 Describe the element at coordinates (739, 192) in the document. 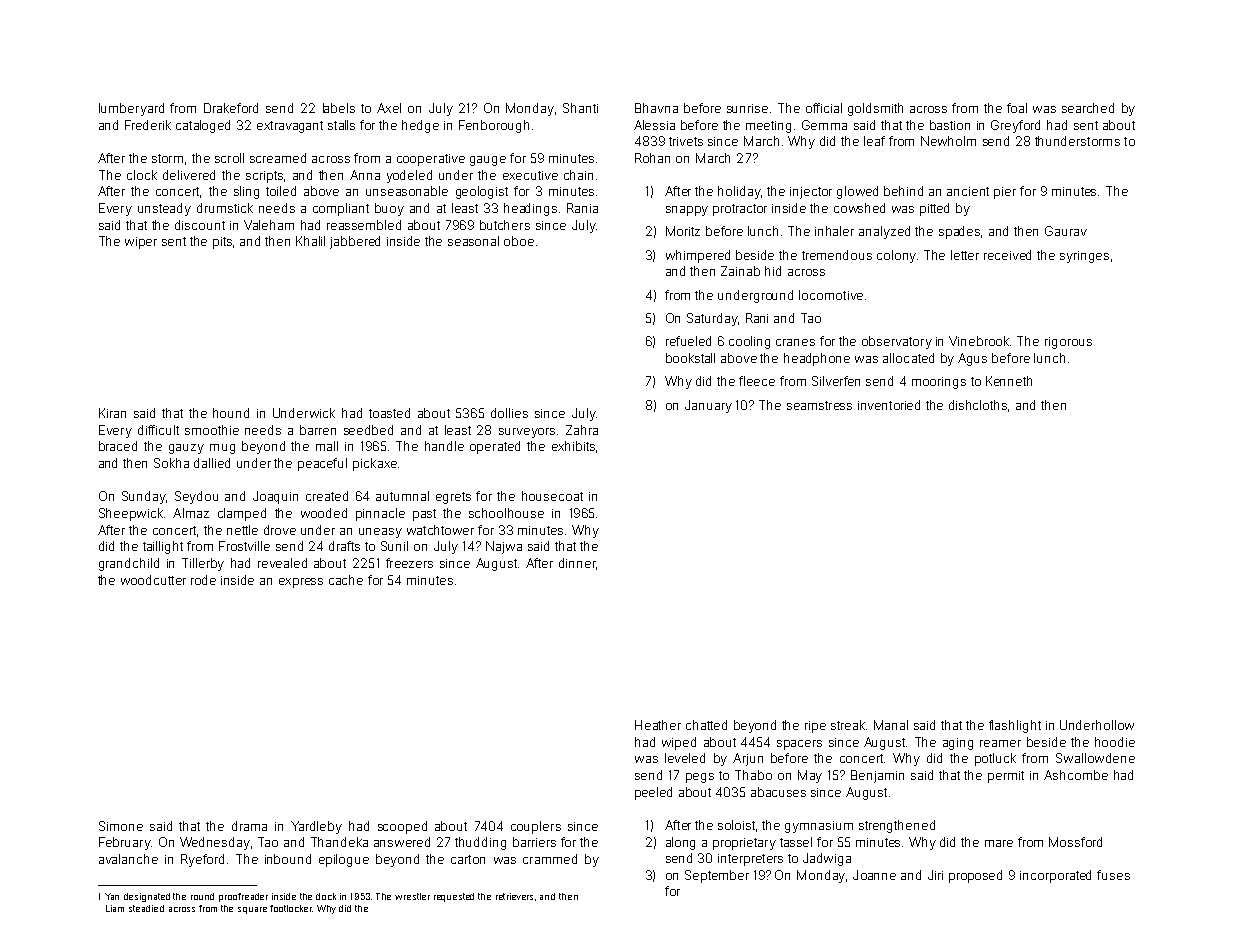

I see `holiday` at that location.
